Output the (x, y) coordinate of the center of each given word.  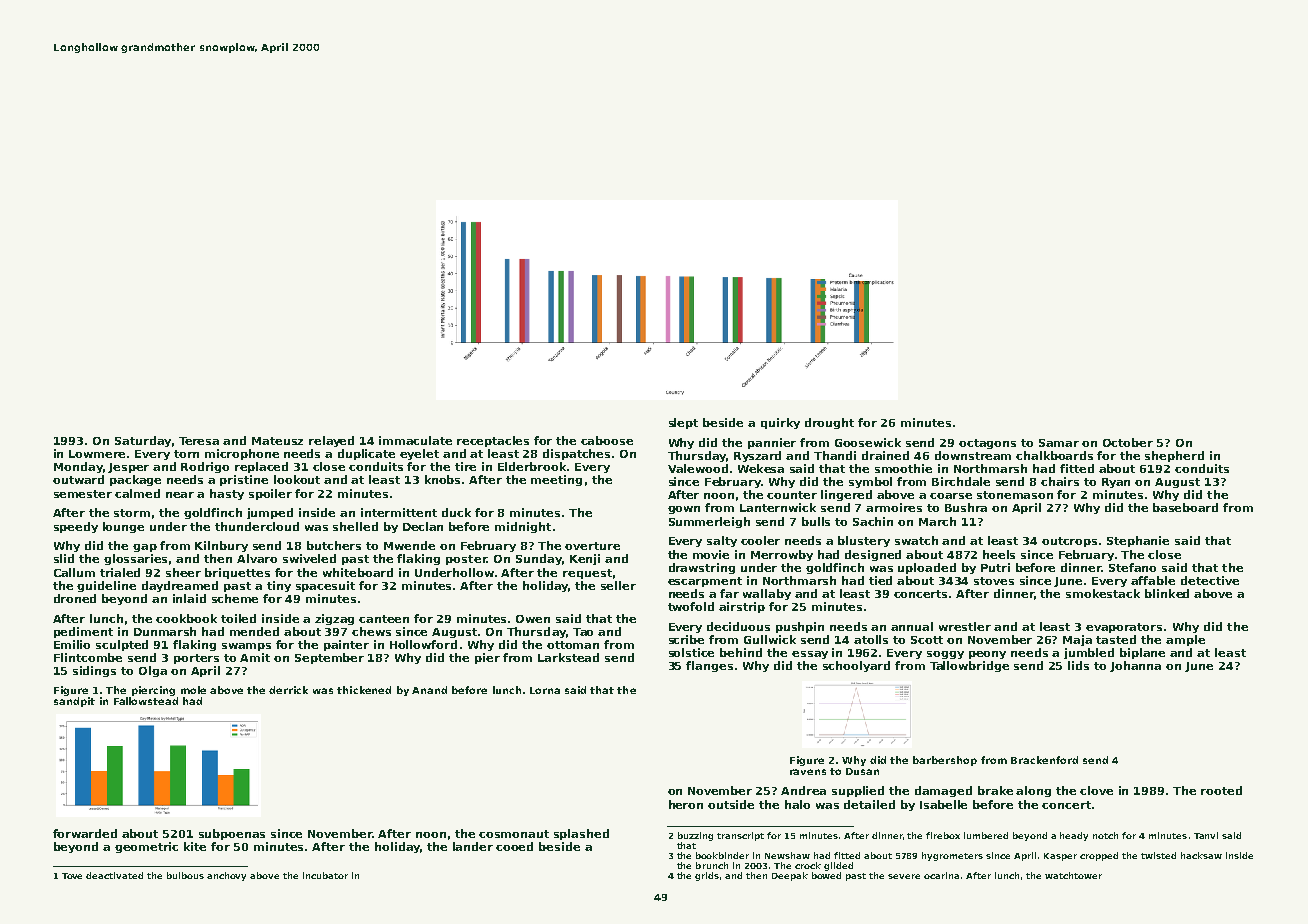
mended (254, 631)
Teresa (199, 441)
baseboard (1185, 507)
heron (686, 804)
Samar (1059, 443)
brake (995, 790)
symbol (870, 482)
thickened (364, 690)
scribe (686, 639)
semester (83, 494)
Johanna (1135, 666)
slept (683, 423)
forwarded (85, 833)
